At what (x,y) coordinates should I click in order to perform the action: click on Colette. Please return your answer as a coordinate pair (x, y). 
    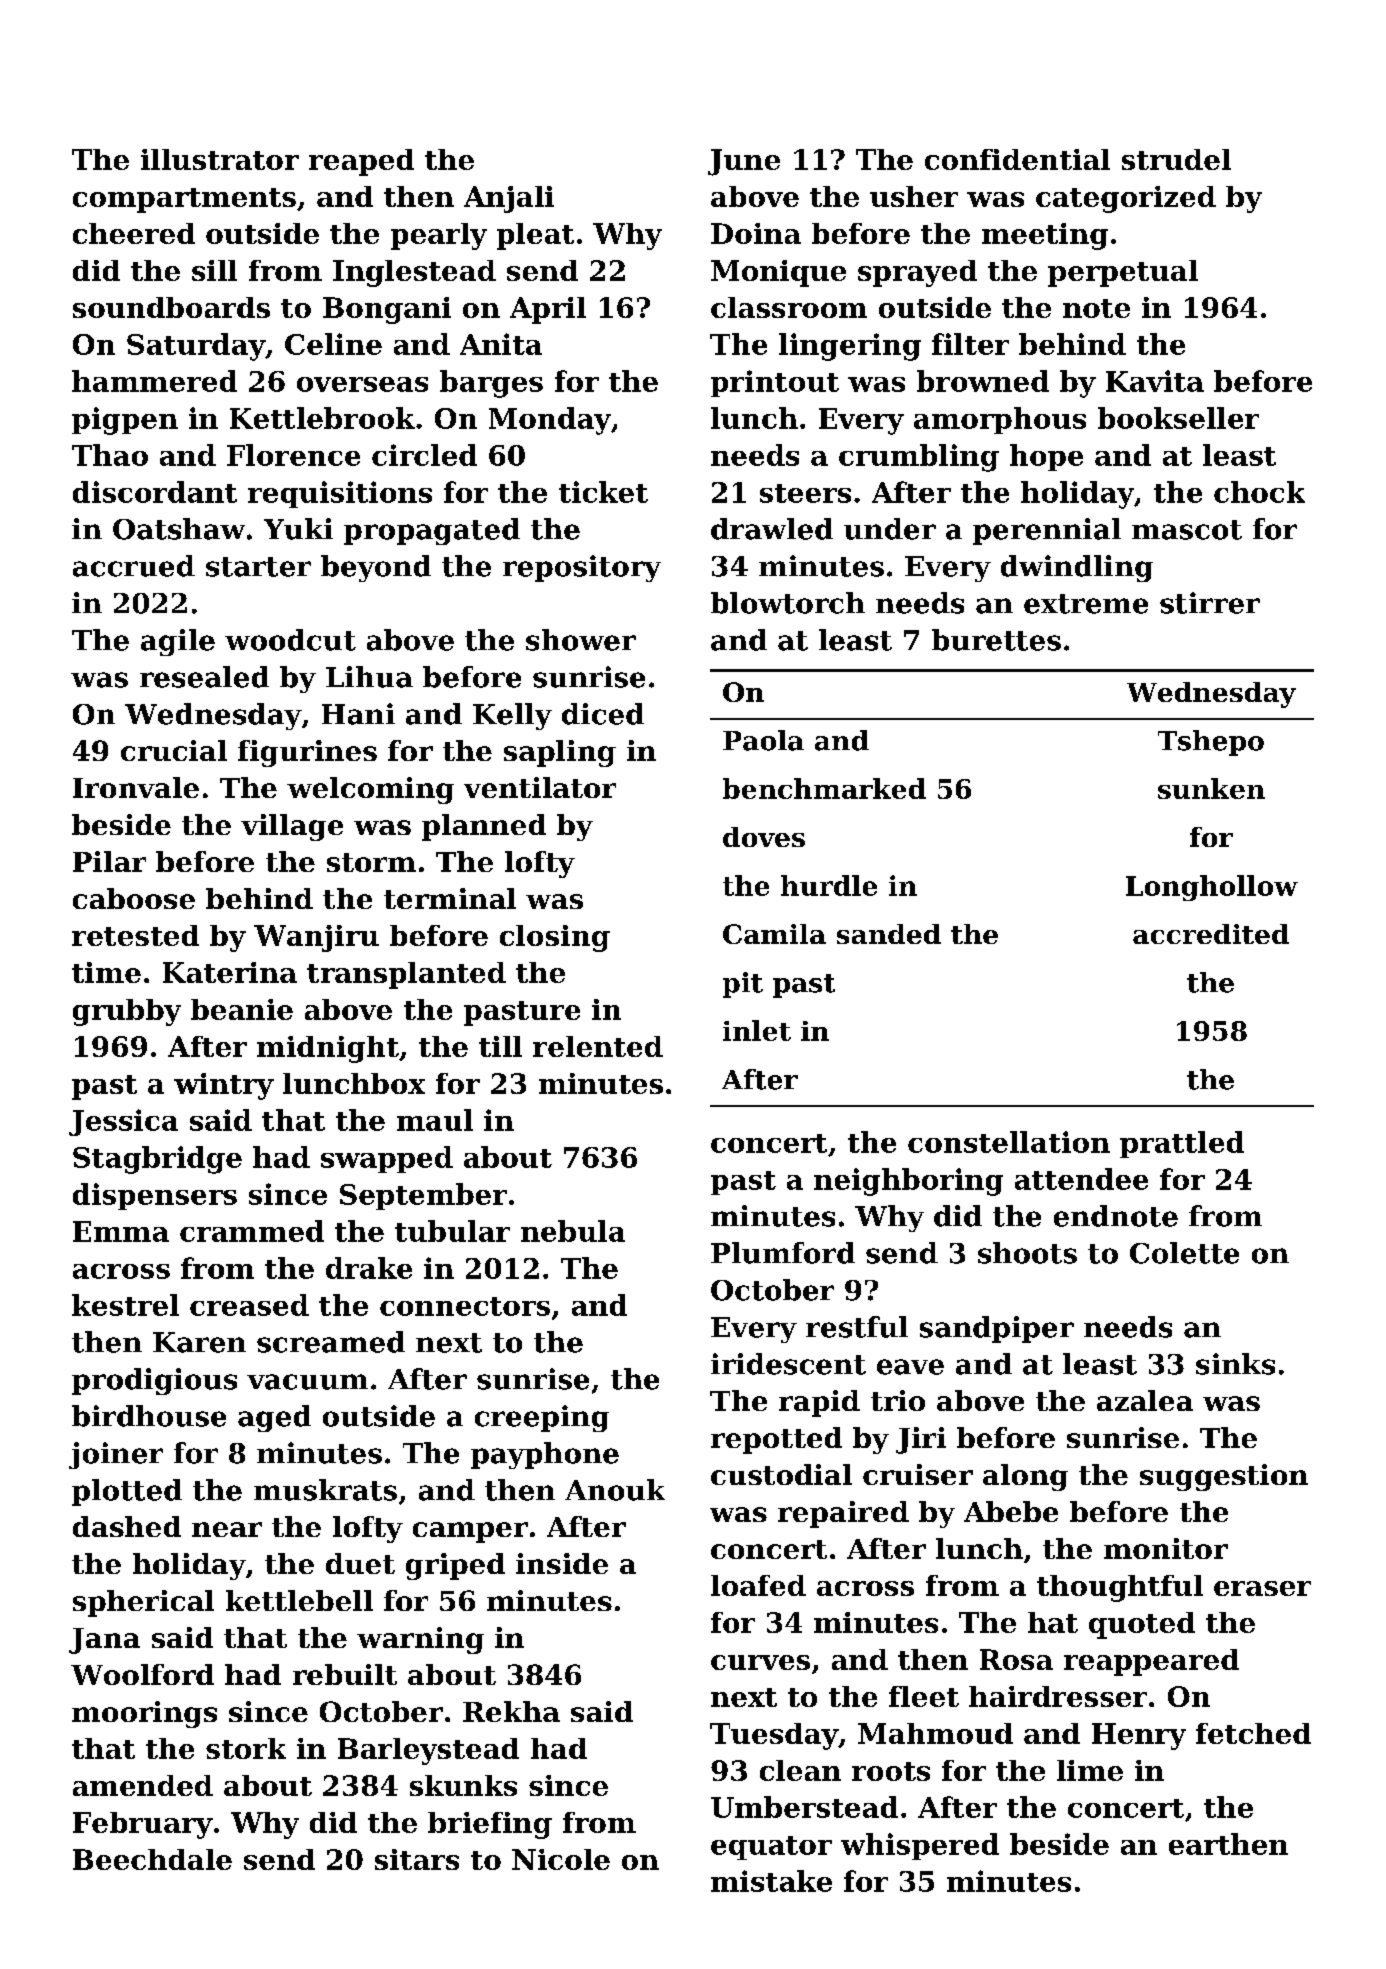
    Looking at the image, I should click on (1184, 1253).
